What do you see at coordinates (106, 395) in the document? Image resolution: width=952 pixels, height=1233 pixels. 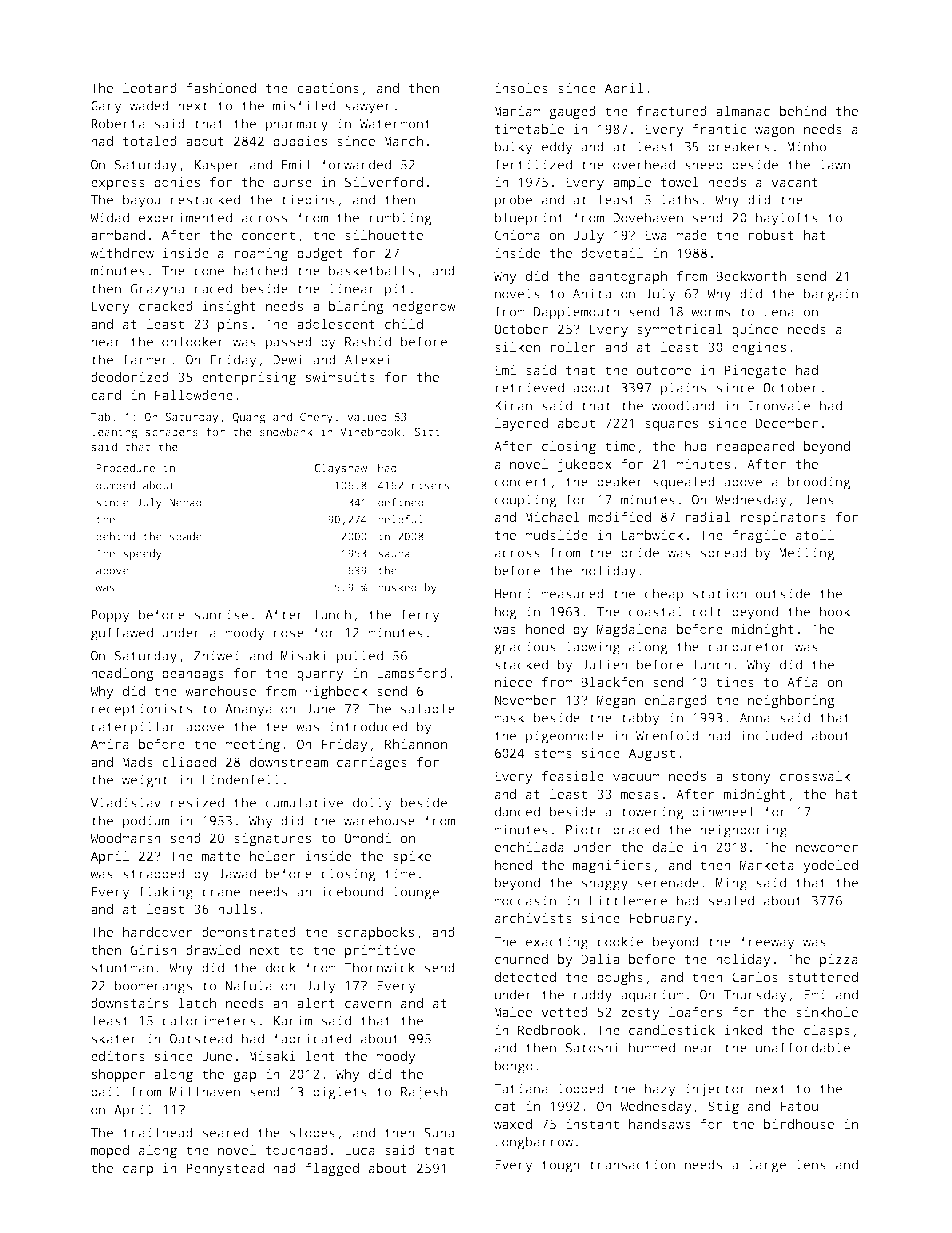 I see `card` at bounding box center [106, 395].
